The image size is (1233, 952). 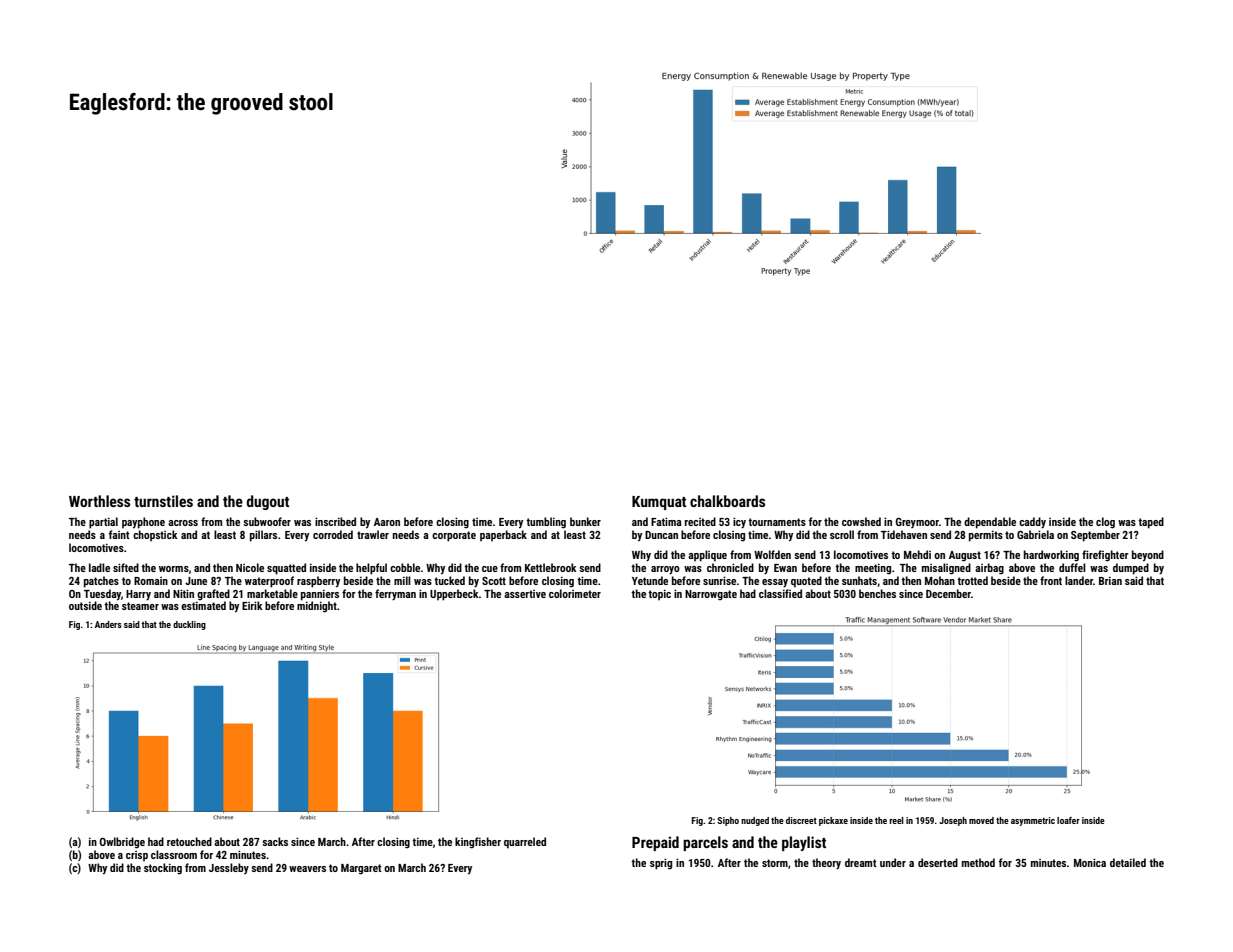 What do you see at coordinates (1151, 523) in the screenshot?
I see `taped` at bounding box center [1151, 523].
